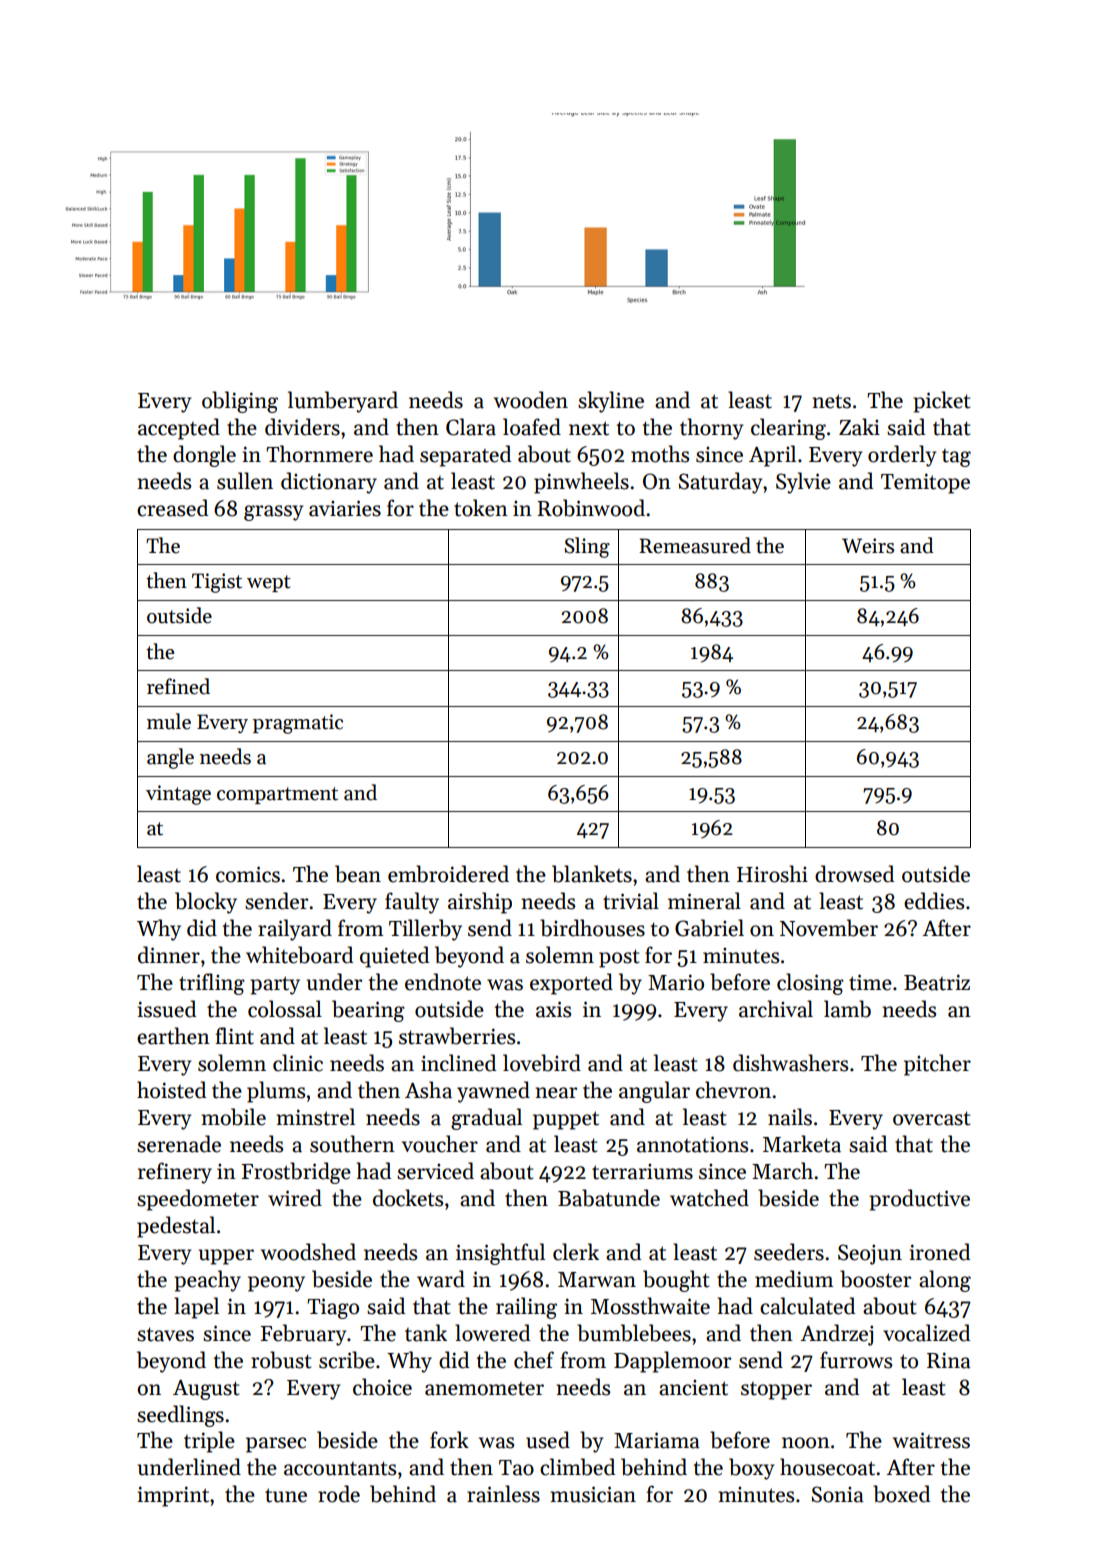 The width and height of the page is (1108, 1567). What do you see at coordinates (339, 1494) in the page?
I see `rode` at bounding box center [339, 1494].
